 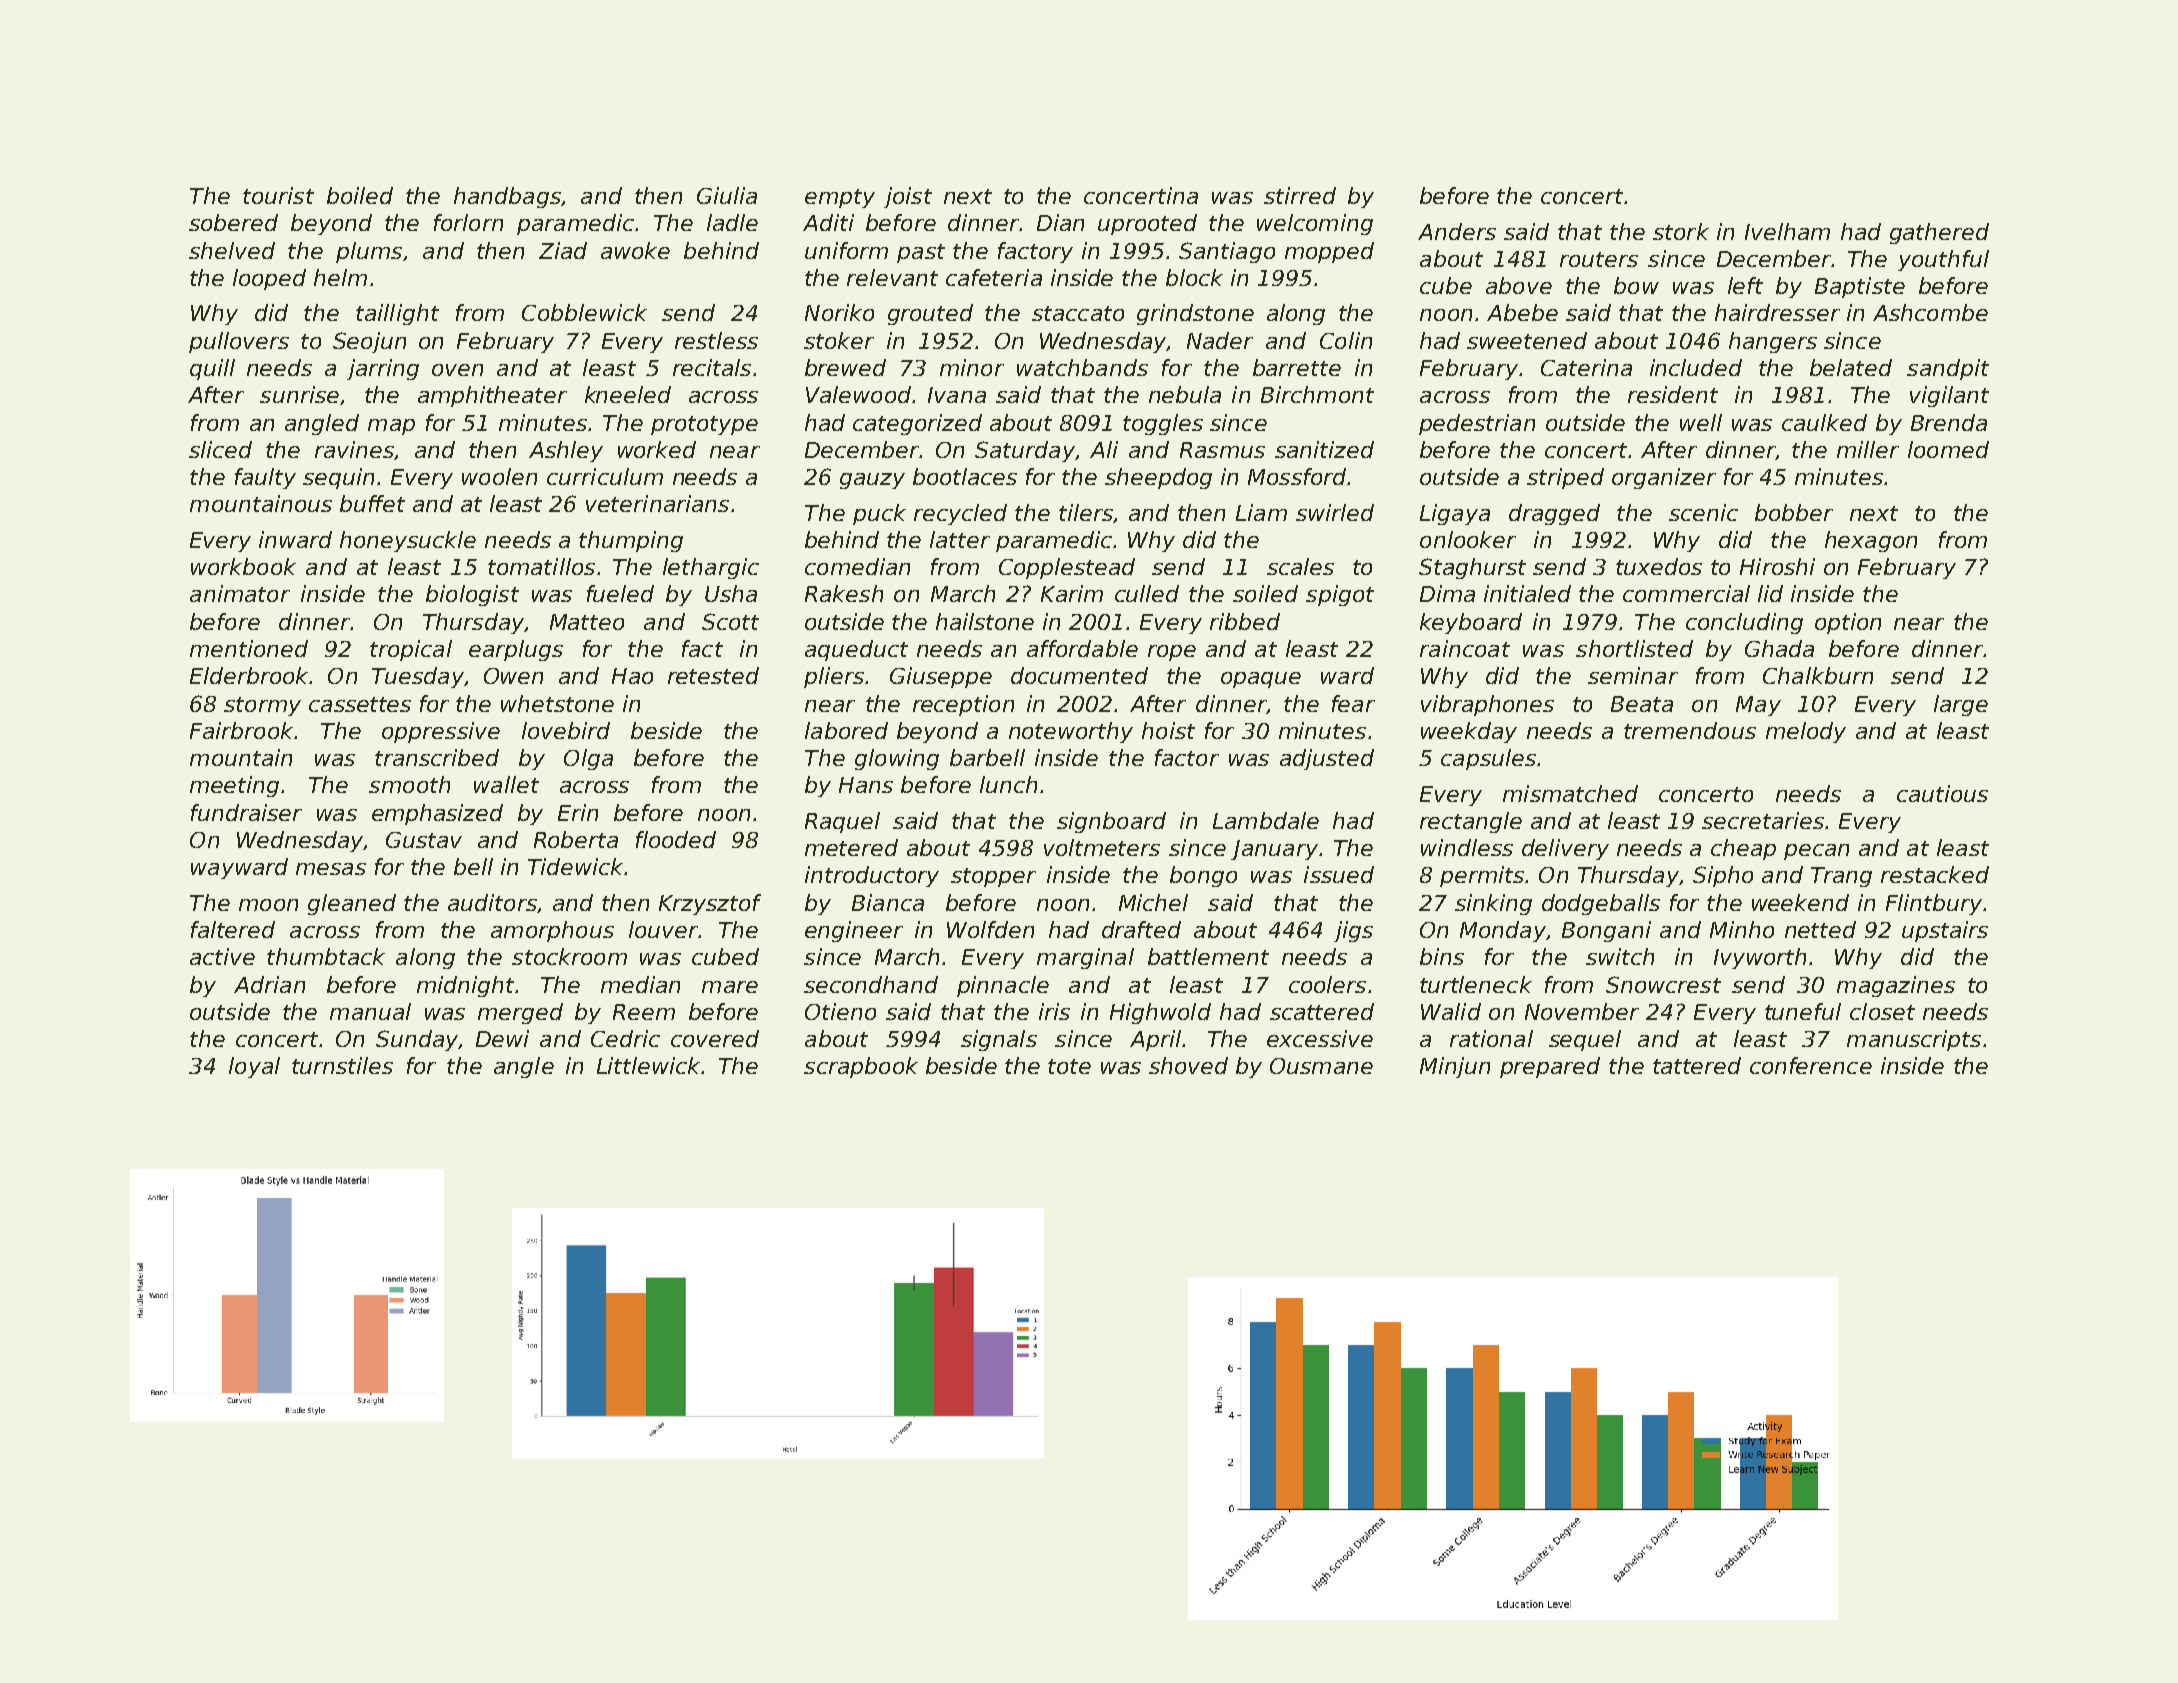 I want to click on Beata, so click(x=1642, y=704).
